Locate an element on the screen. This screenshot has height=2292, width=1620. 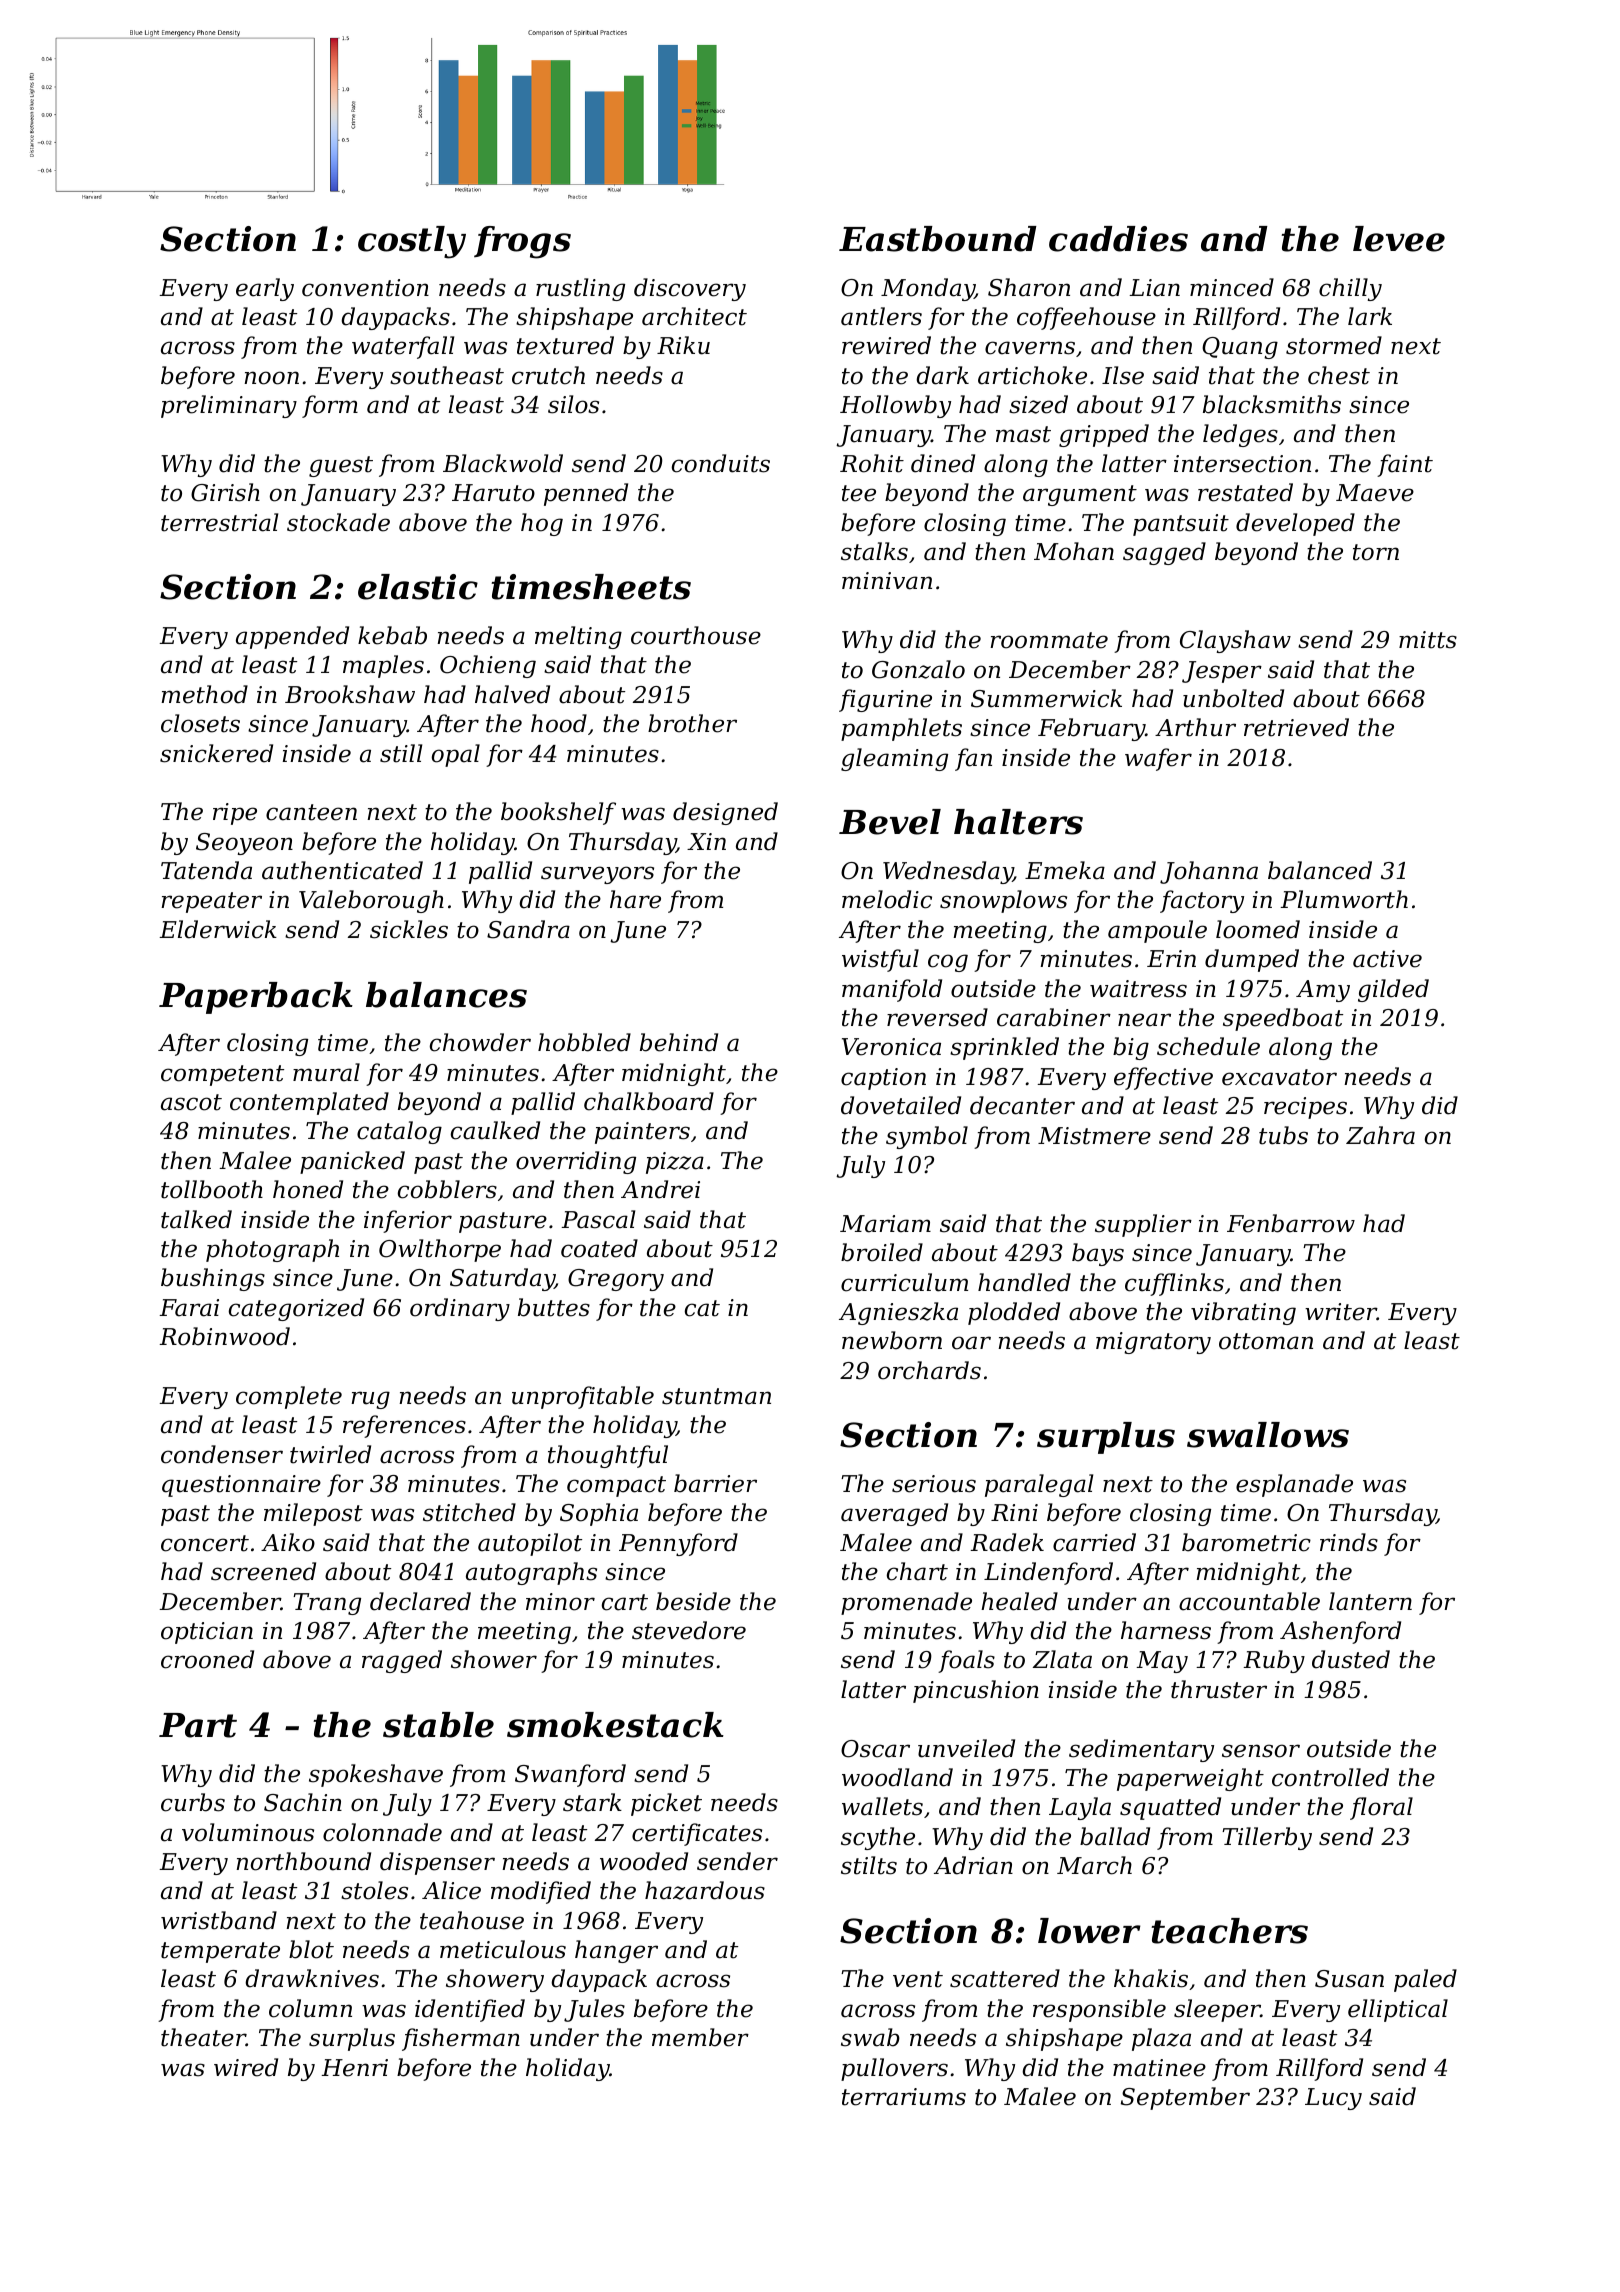
Lucy is located at coordinates (1333, 2099).
